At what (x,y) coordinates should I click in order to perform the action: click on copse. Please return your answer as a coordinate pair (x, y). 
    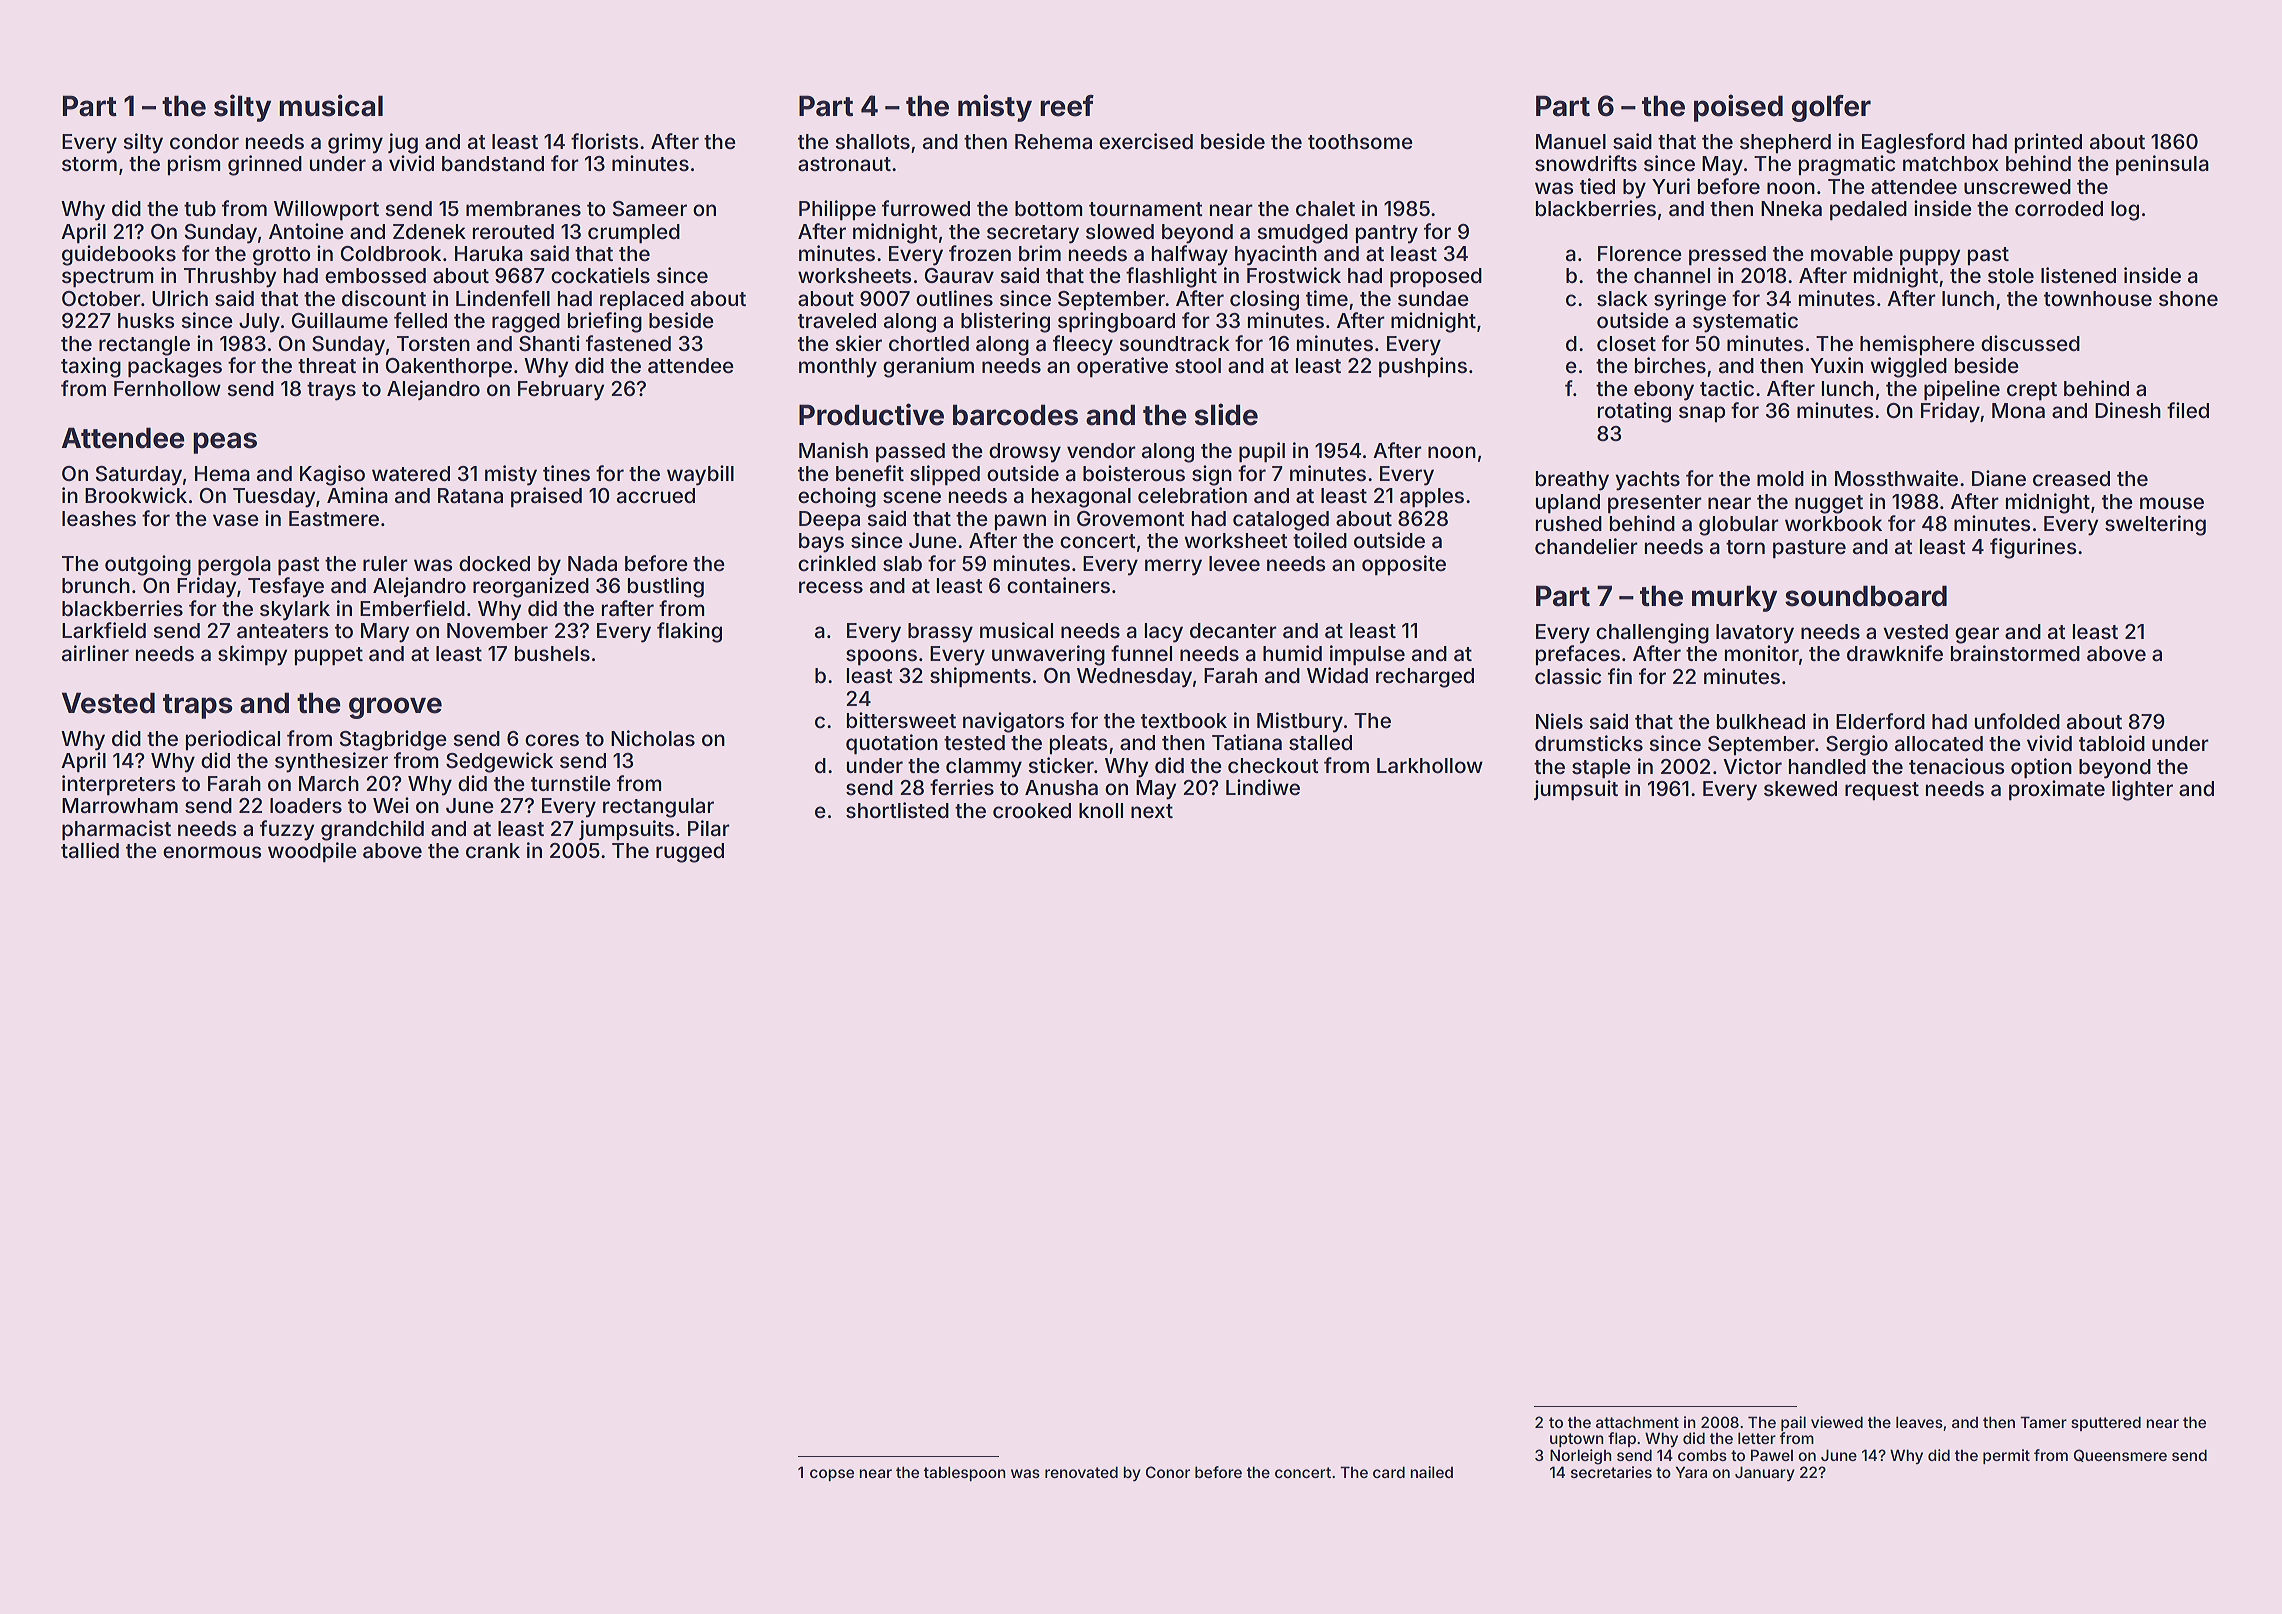
    Looking at the image, I should click on (832, 1475).
